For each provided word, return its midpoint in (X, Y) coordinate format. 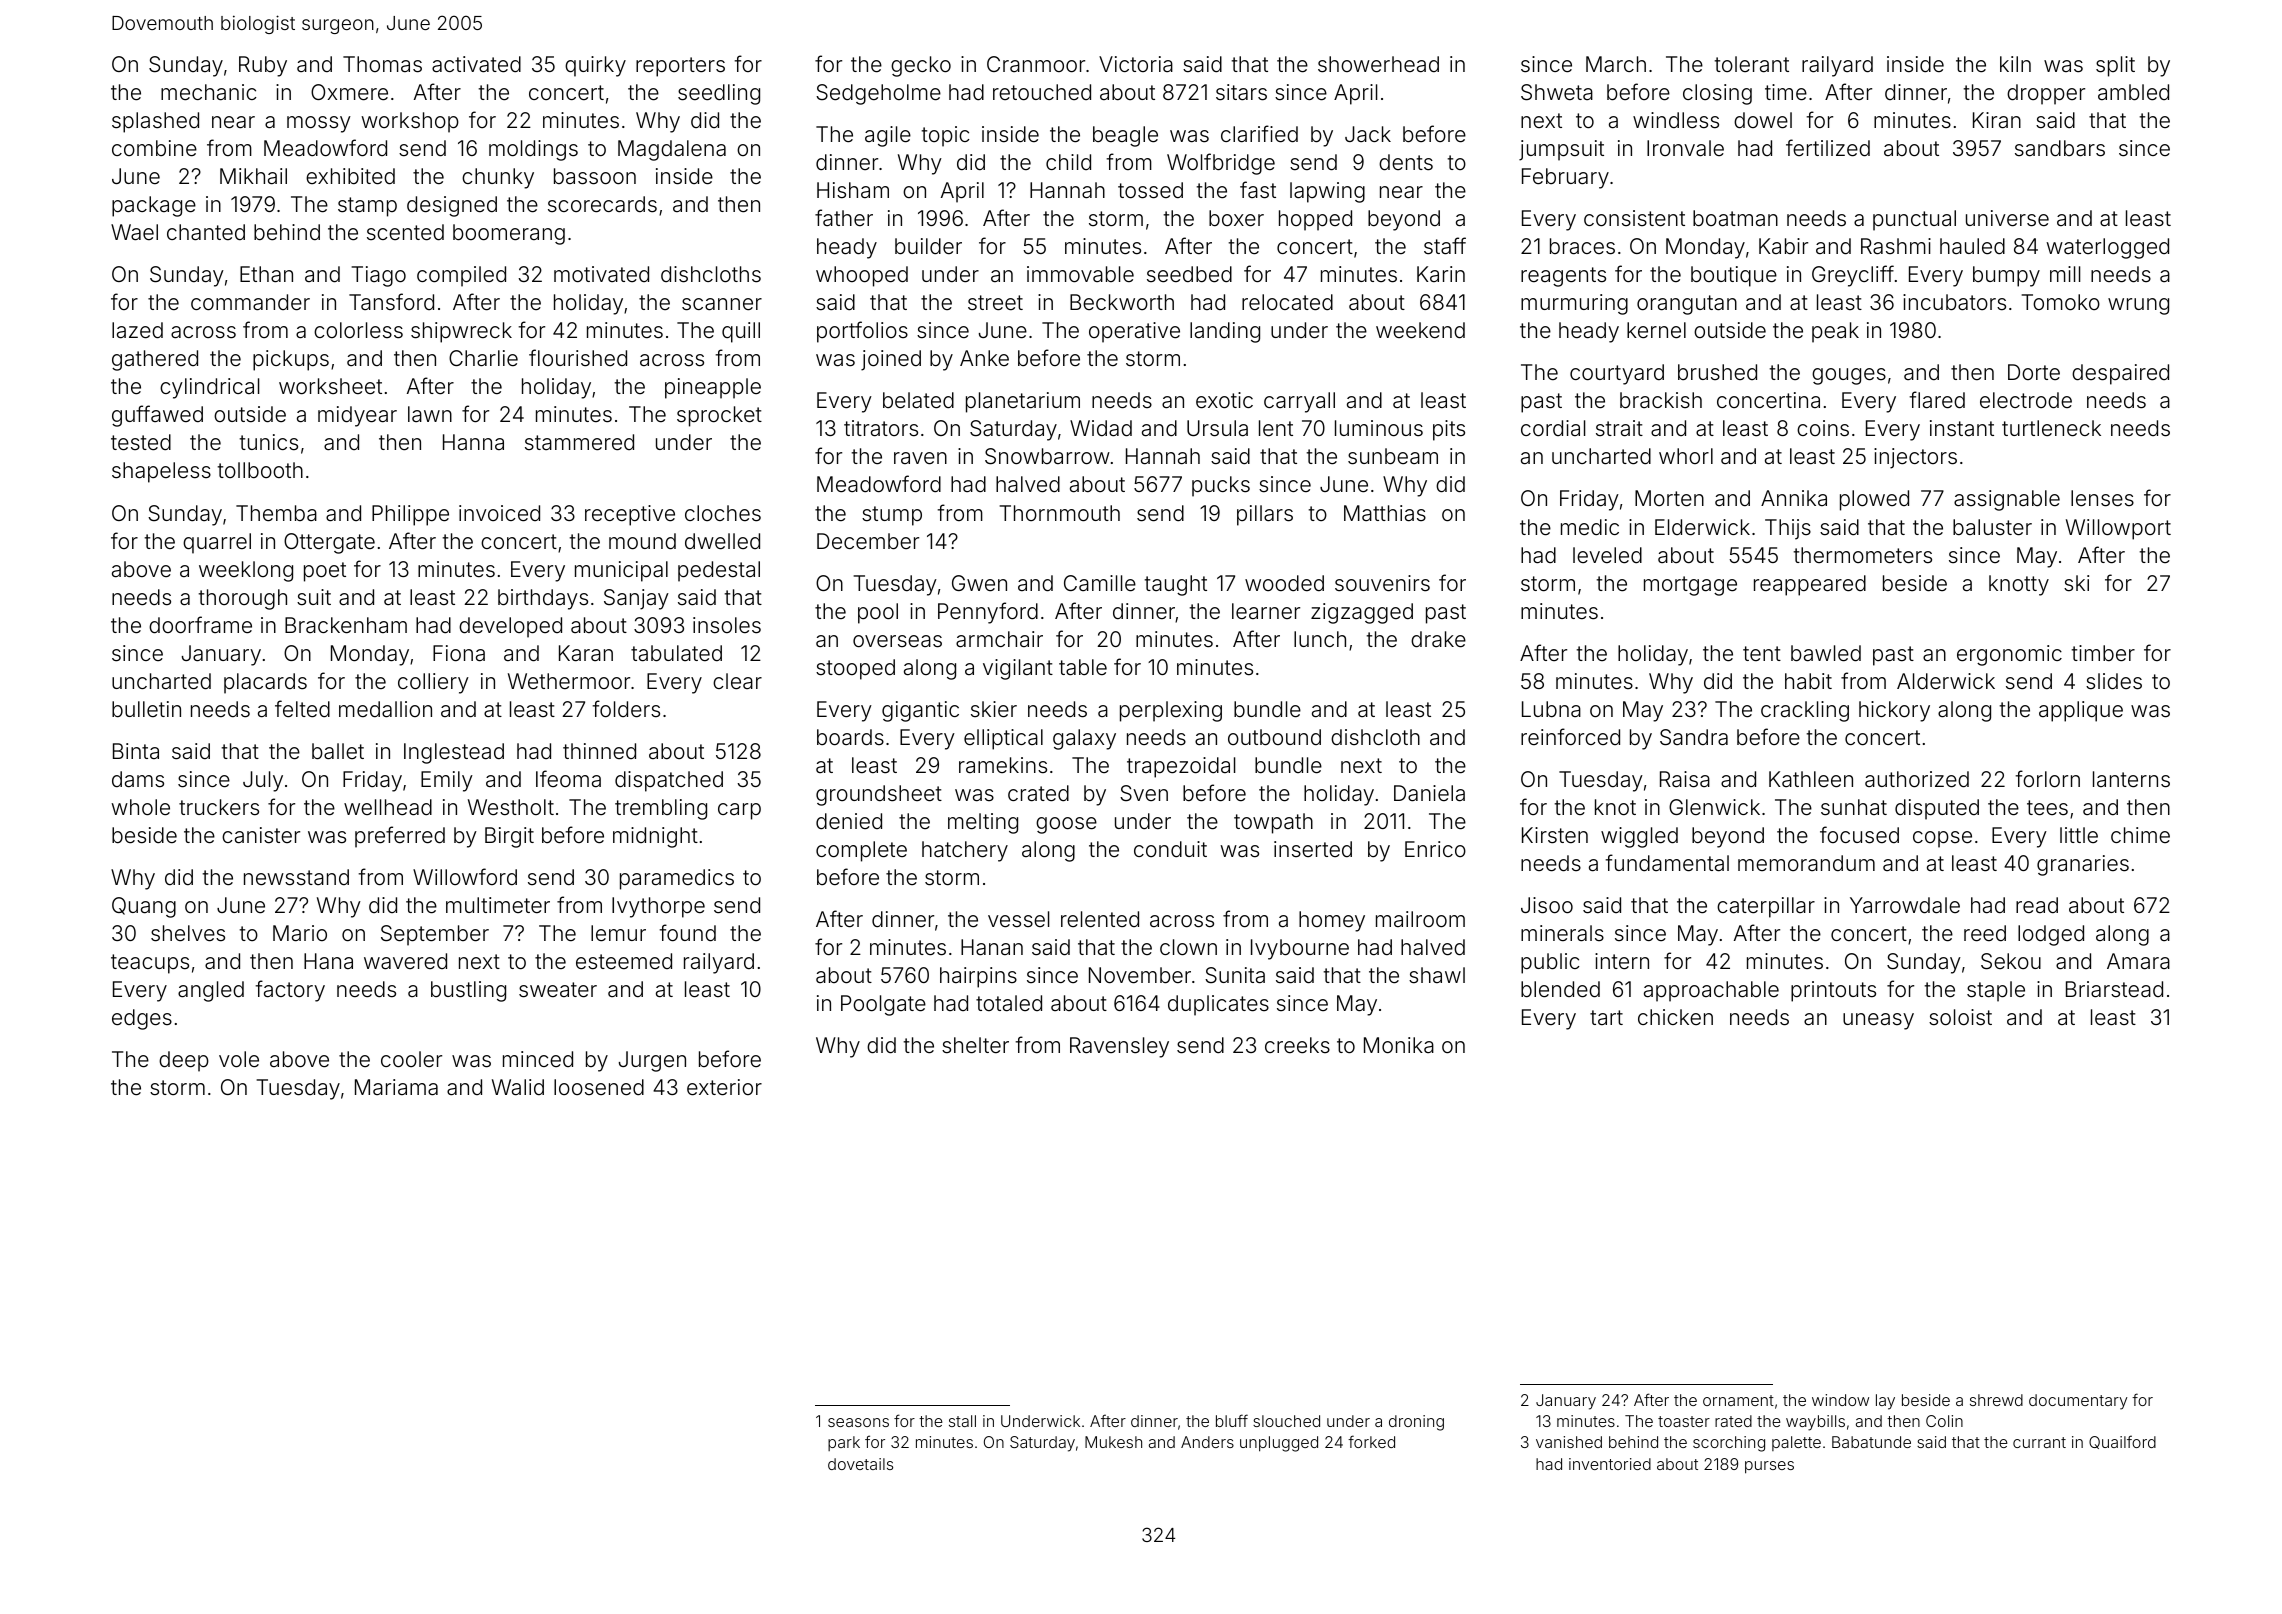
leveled (1607, 555)
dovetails (860, 1464)
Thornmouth (1060, 513)
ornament (1738, 1400)
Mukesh (1113, 1442)
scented (405, 232)
